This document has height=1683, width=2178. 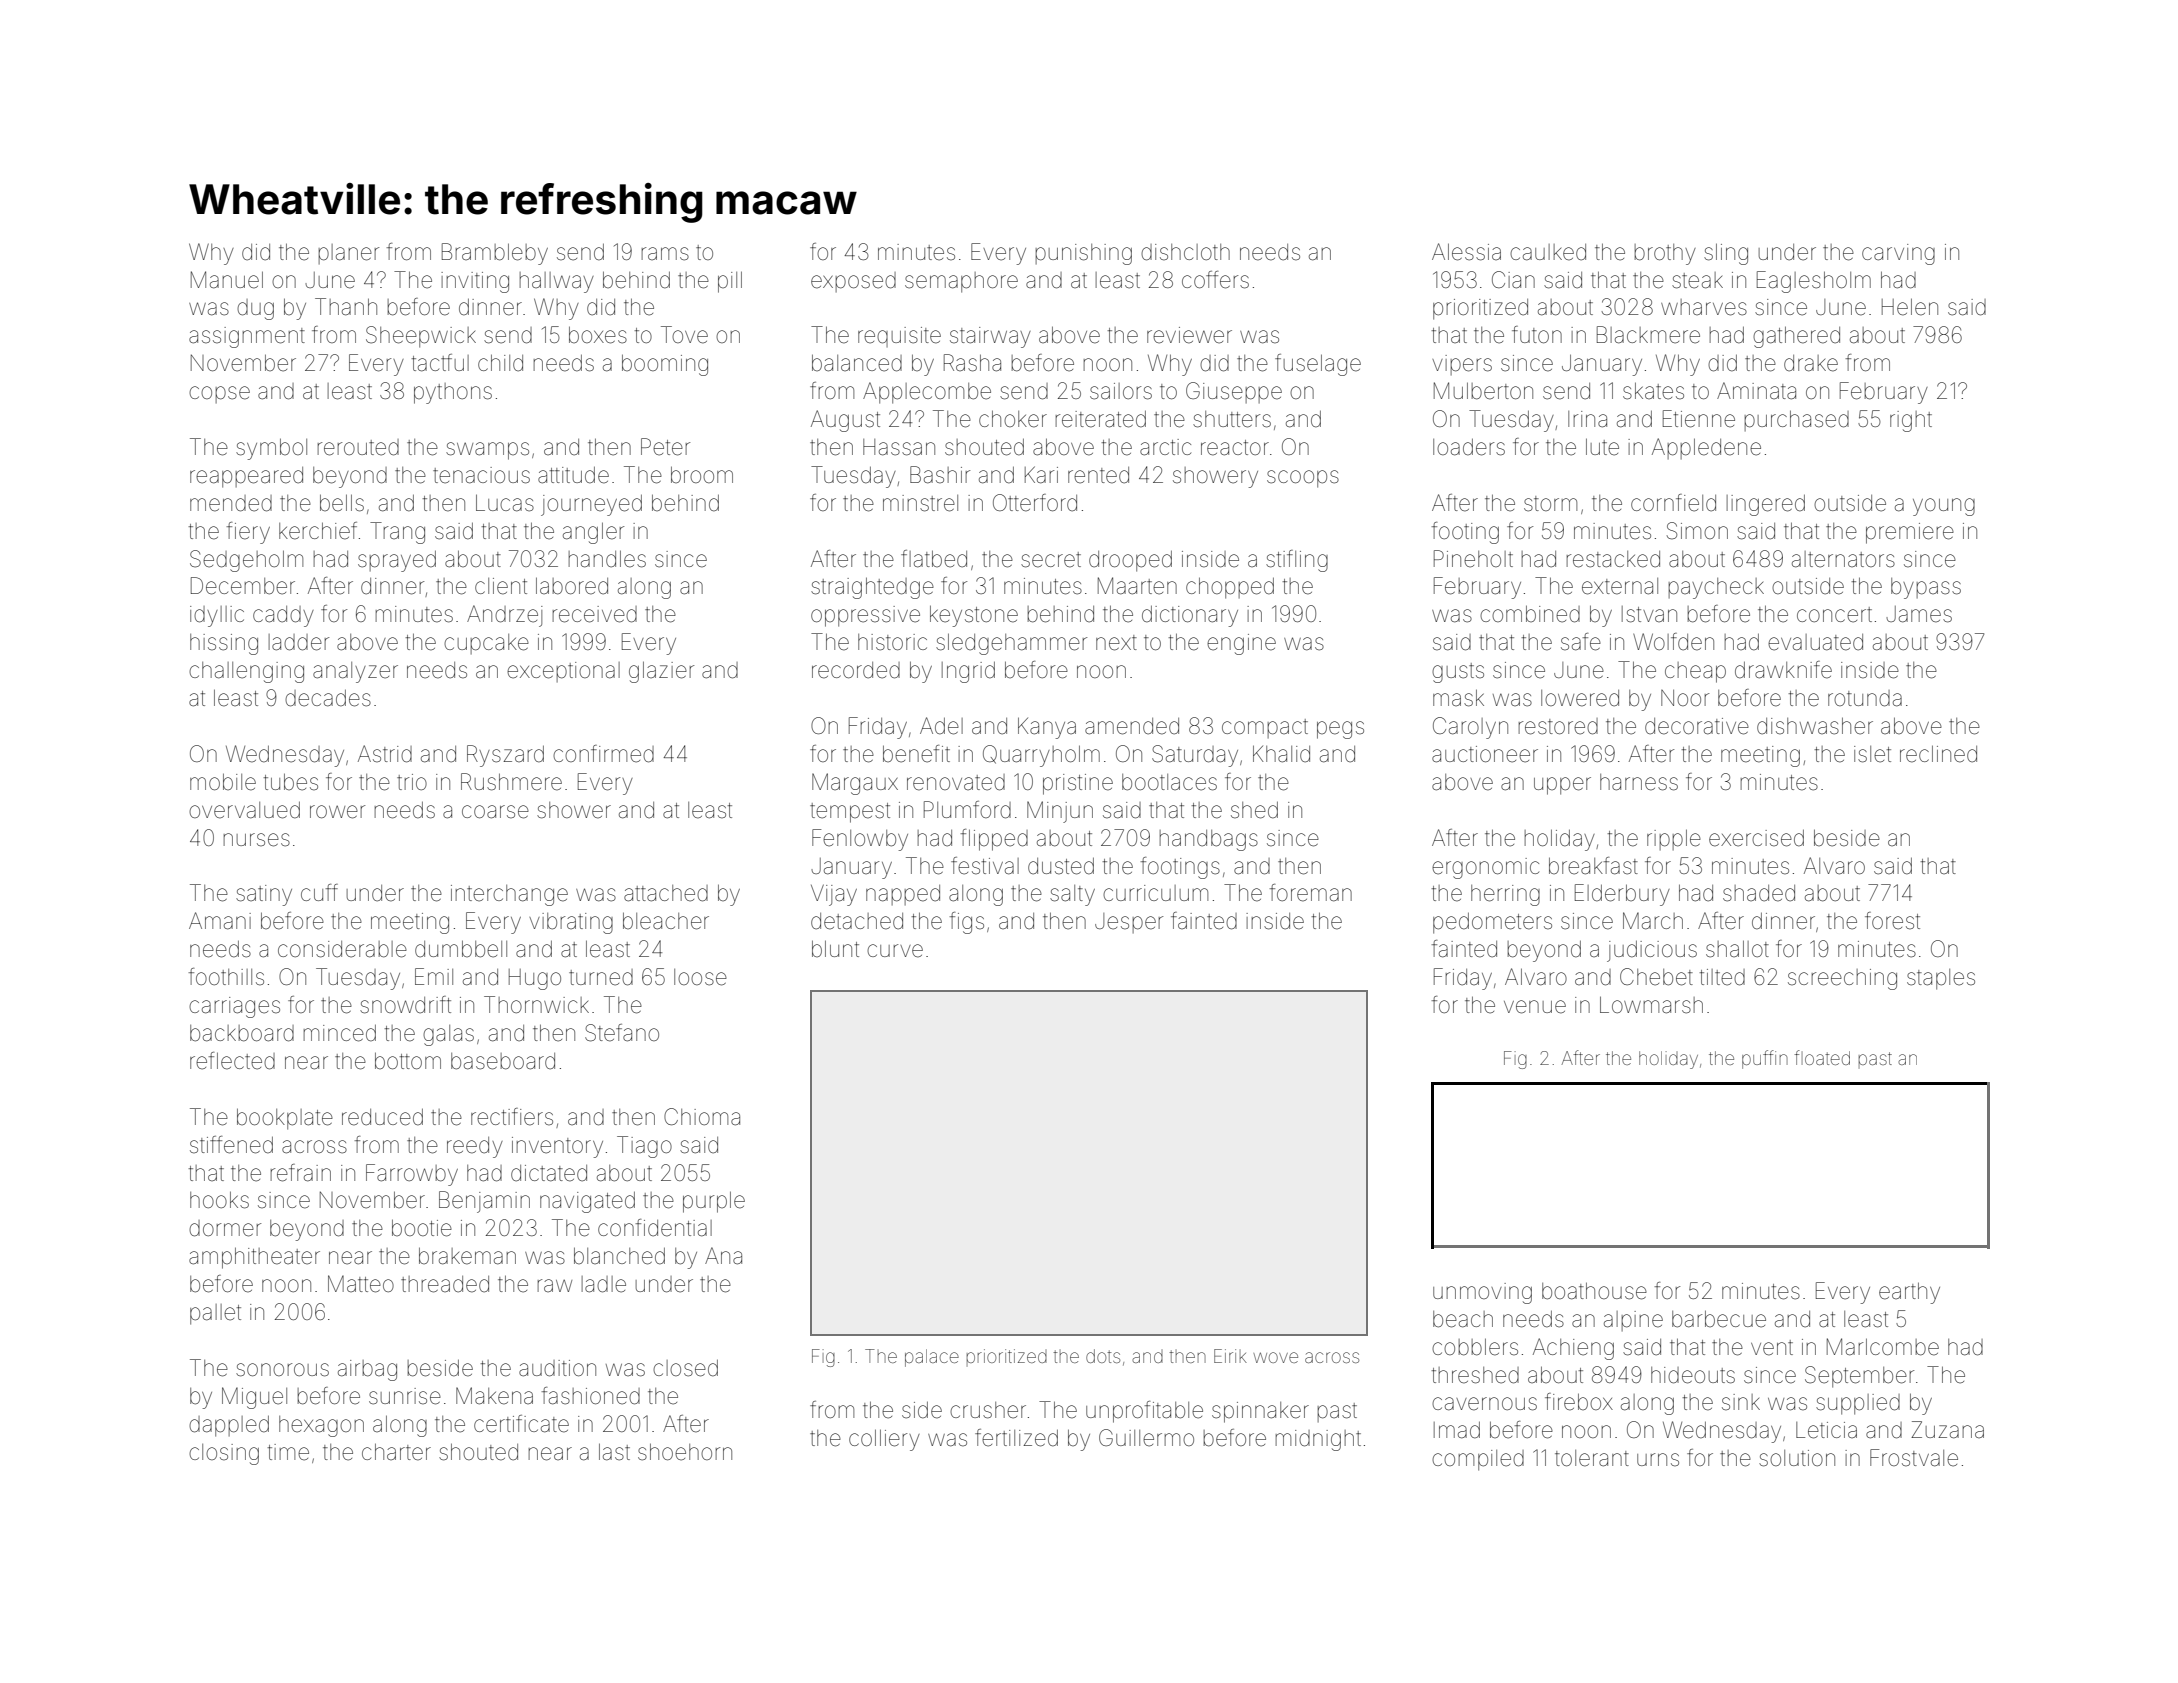 I want to click on benefit, so click(x=916, y=754).
